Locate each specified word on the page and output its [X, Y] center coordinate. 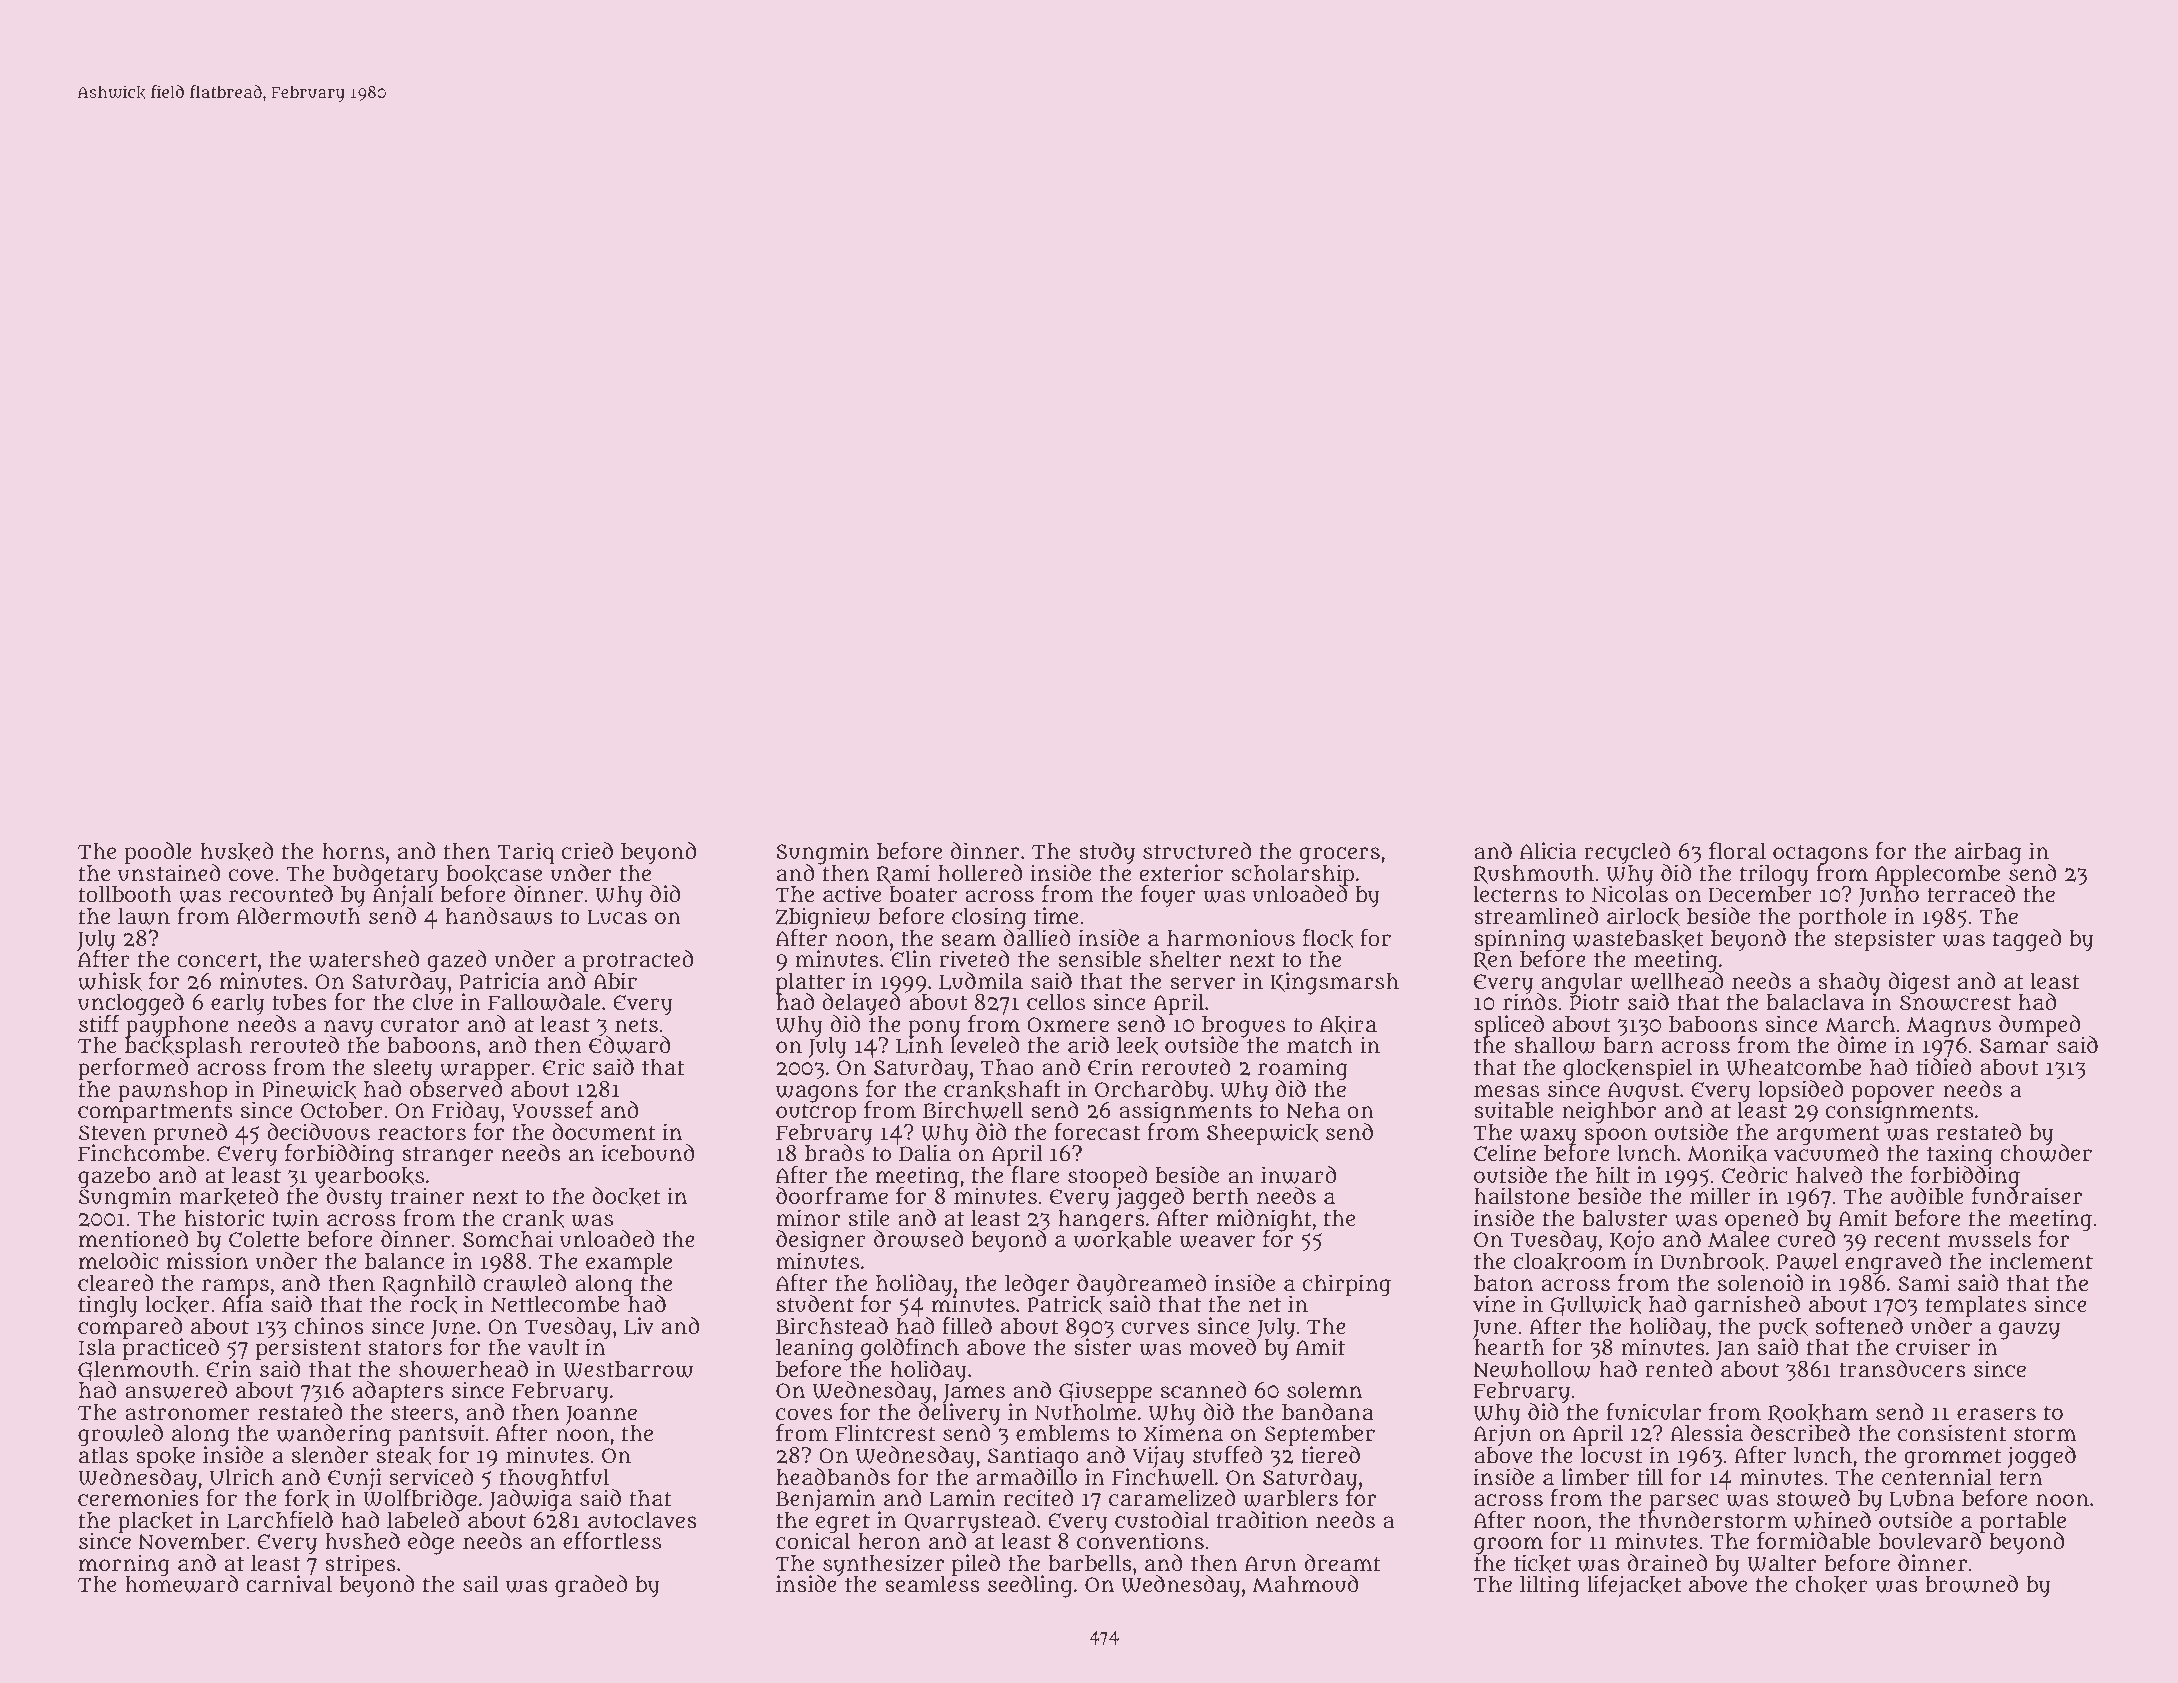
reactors [422, 1132]
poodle [158, 853]
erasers [1996, 1414]
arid [1088, 1044]
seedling [1030, 1586]
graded [591, 1586]
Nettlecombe [555, 1304]
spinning [1519, 940]
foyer [1168, 896]
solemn [1324, 1389]
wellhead [1676, 981]
